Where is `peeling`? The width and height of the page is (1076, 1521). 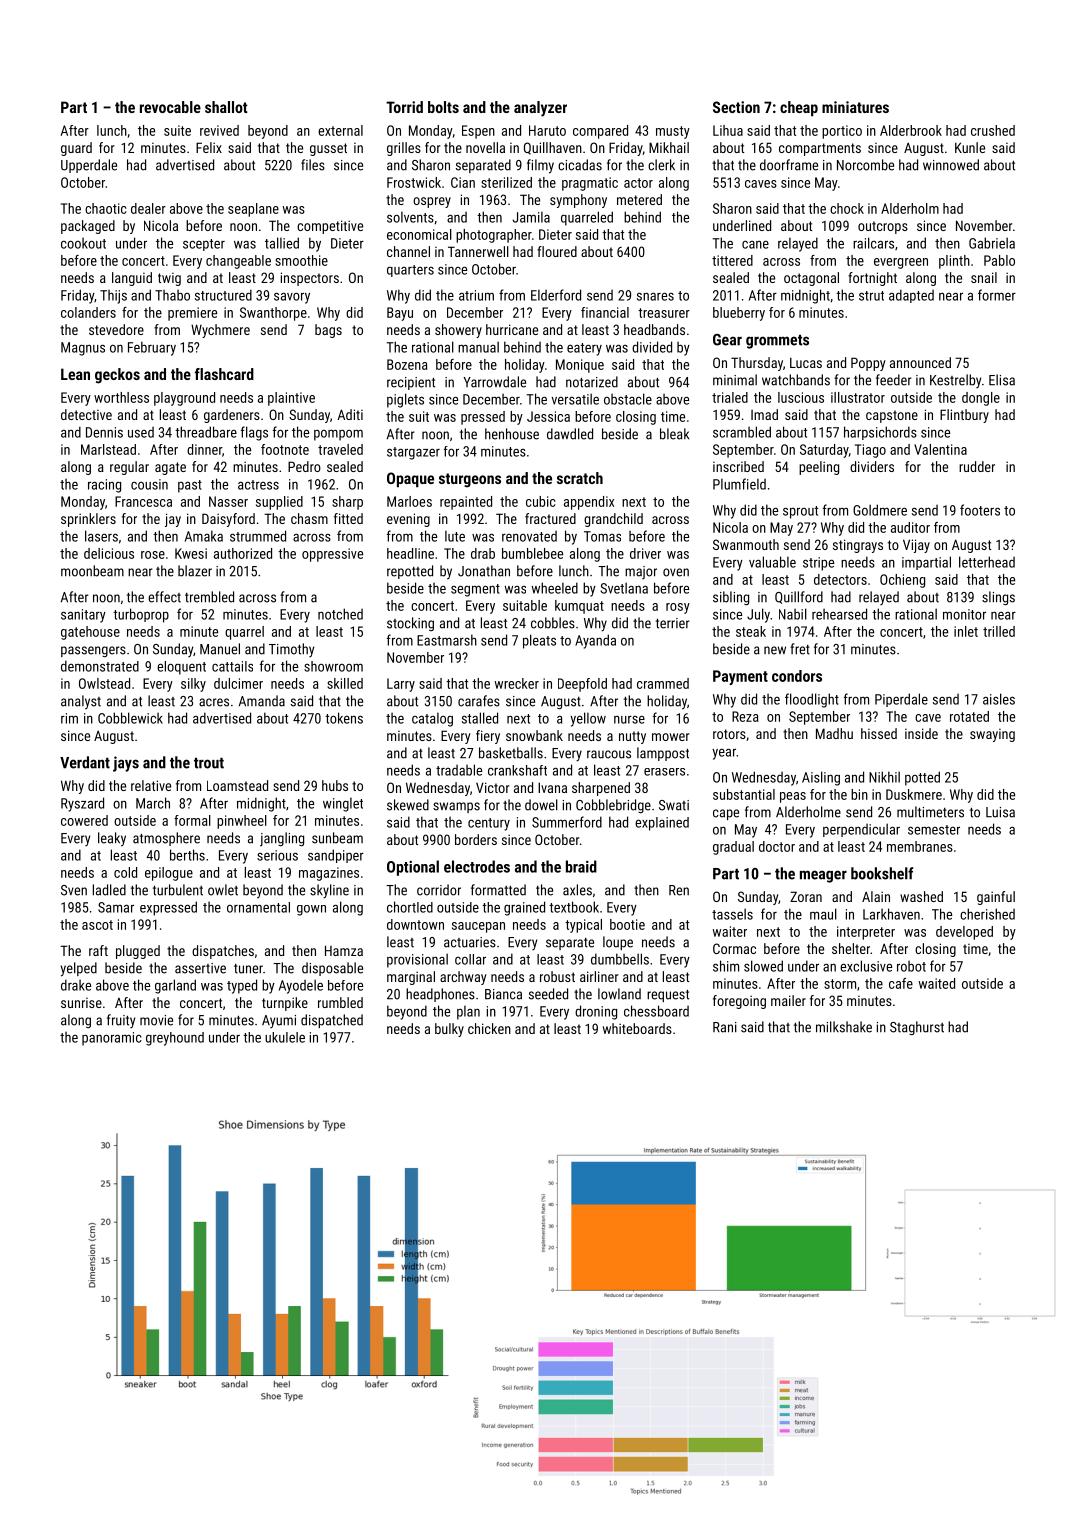 peeling is located at coordinates (819, 468).
